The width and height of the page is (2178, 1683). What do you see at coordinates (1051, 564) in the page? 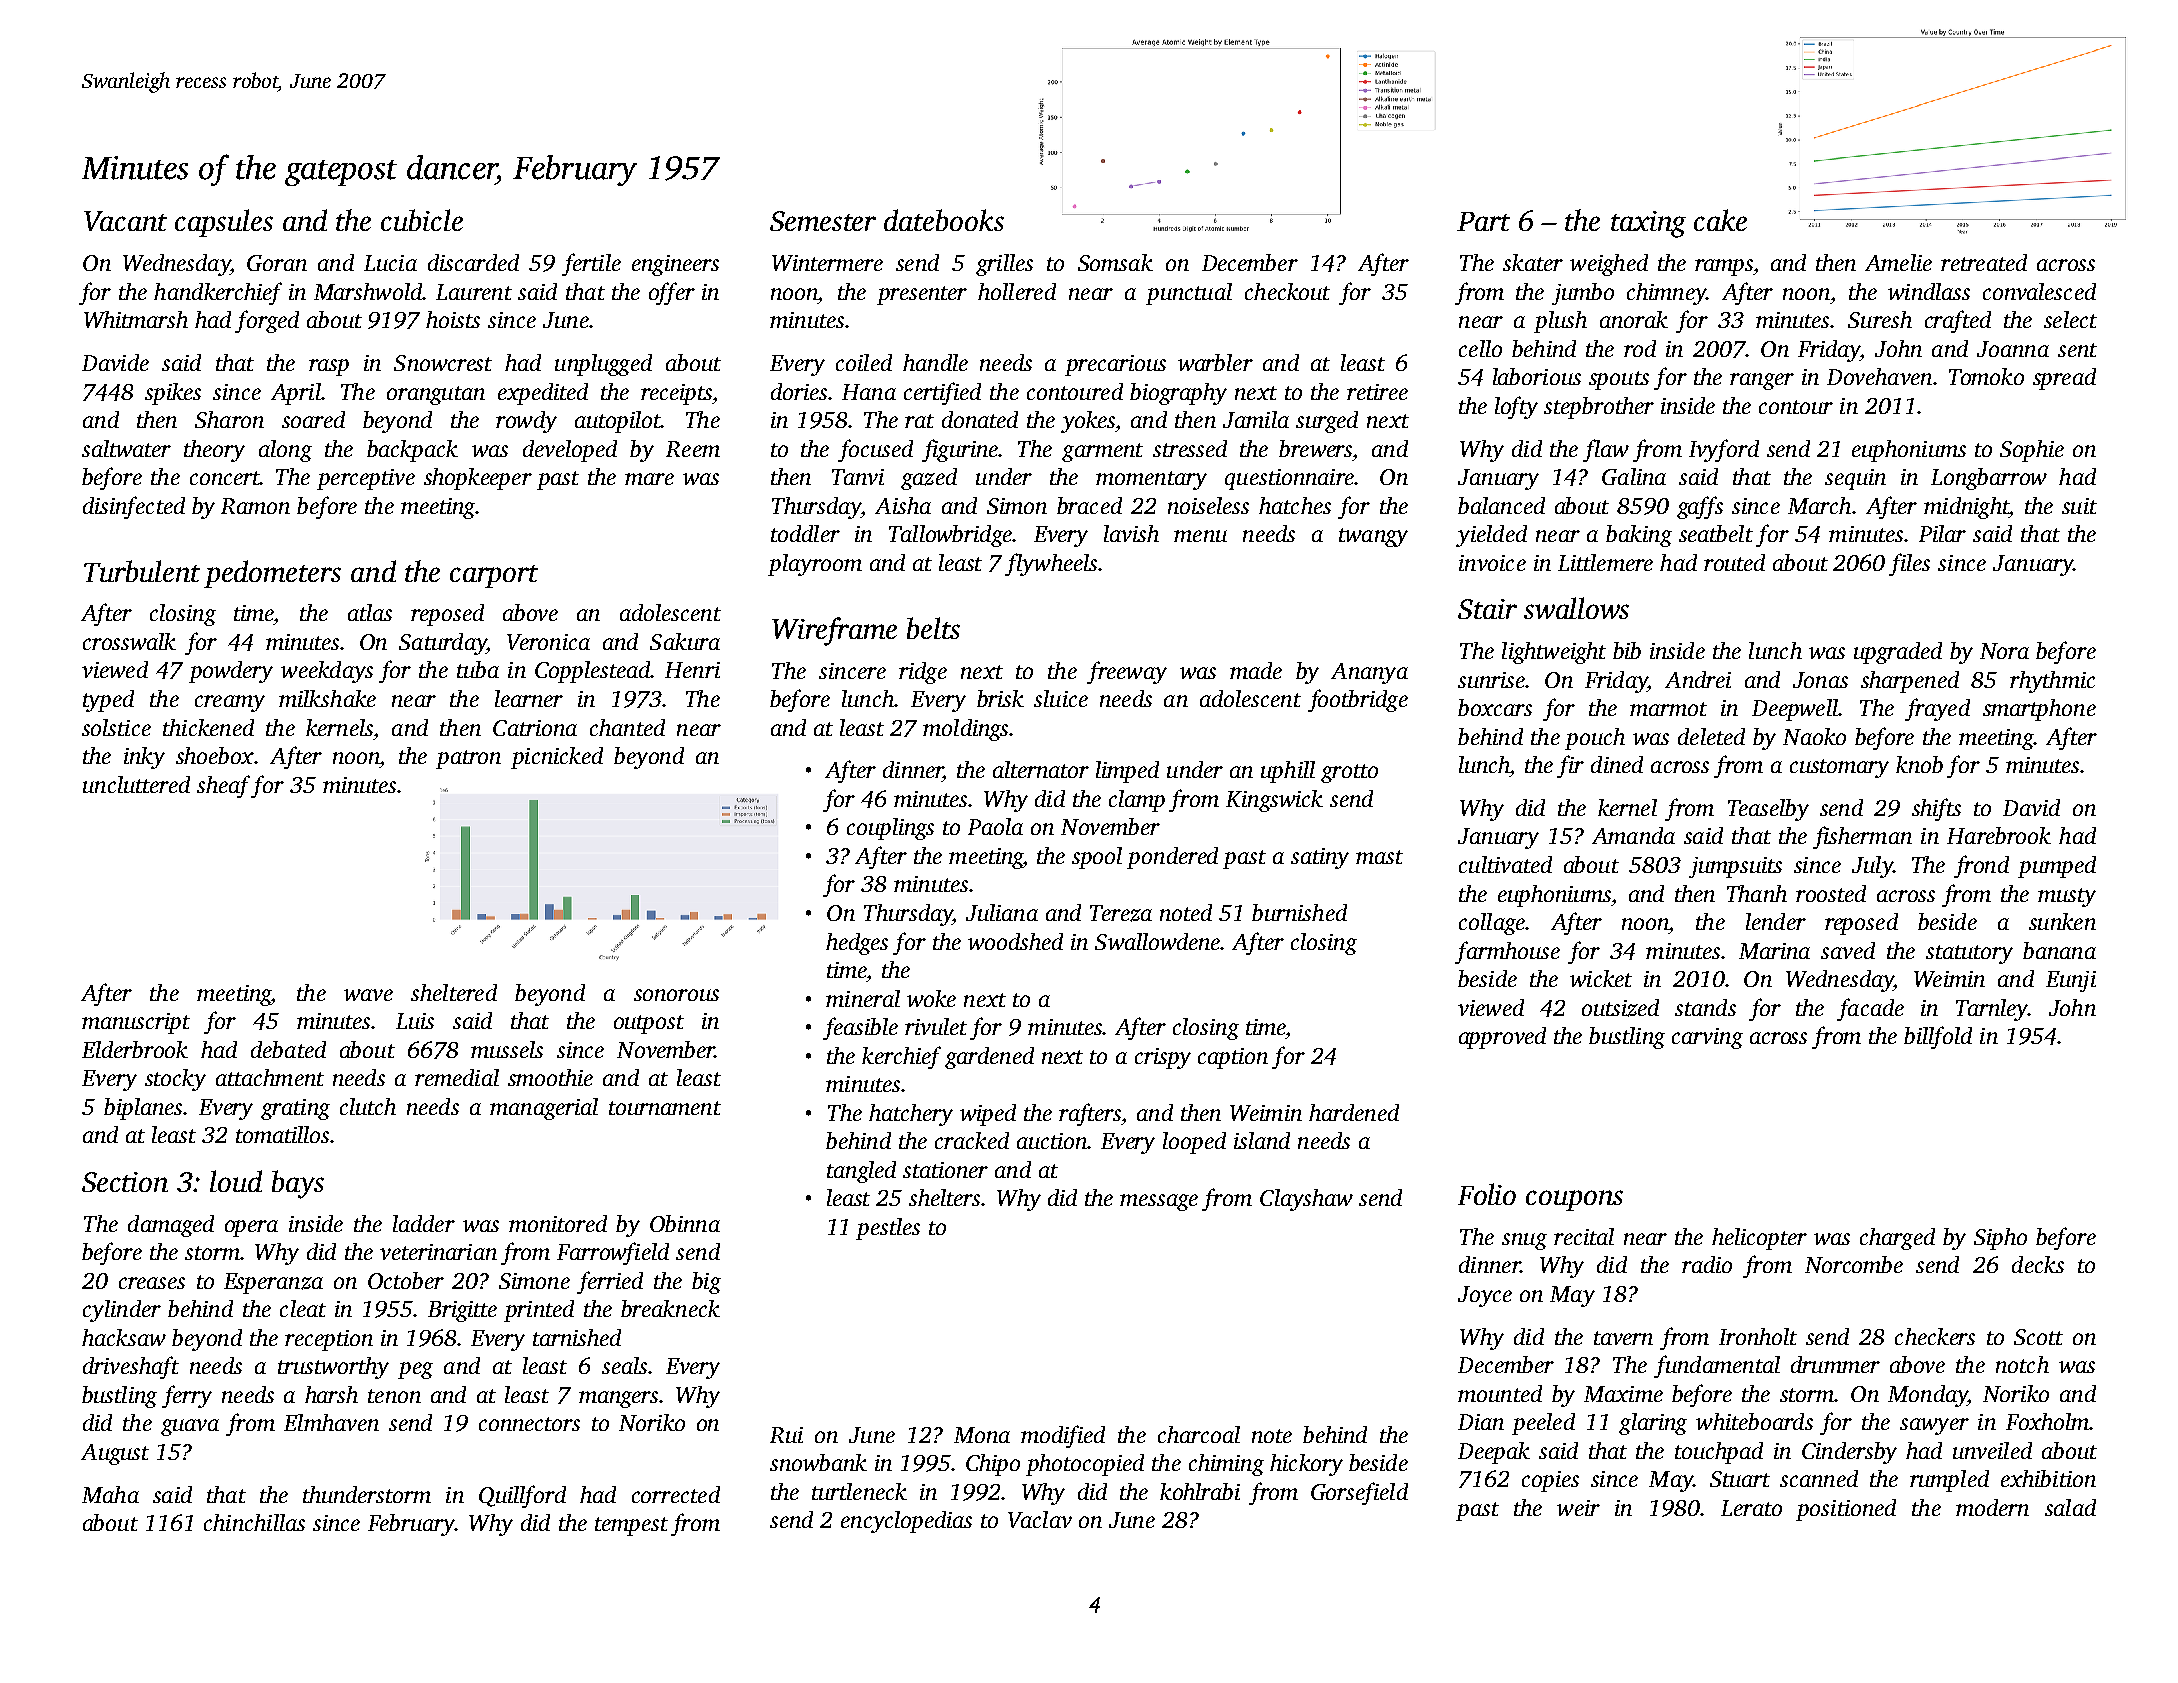
I see `flywheels` at bounding box center [1051, 564].
